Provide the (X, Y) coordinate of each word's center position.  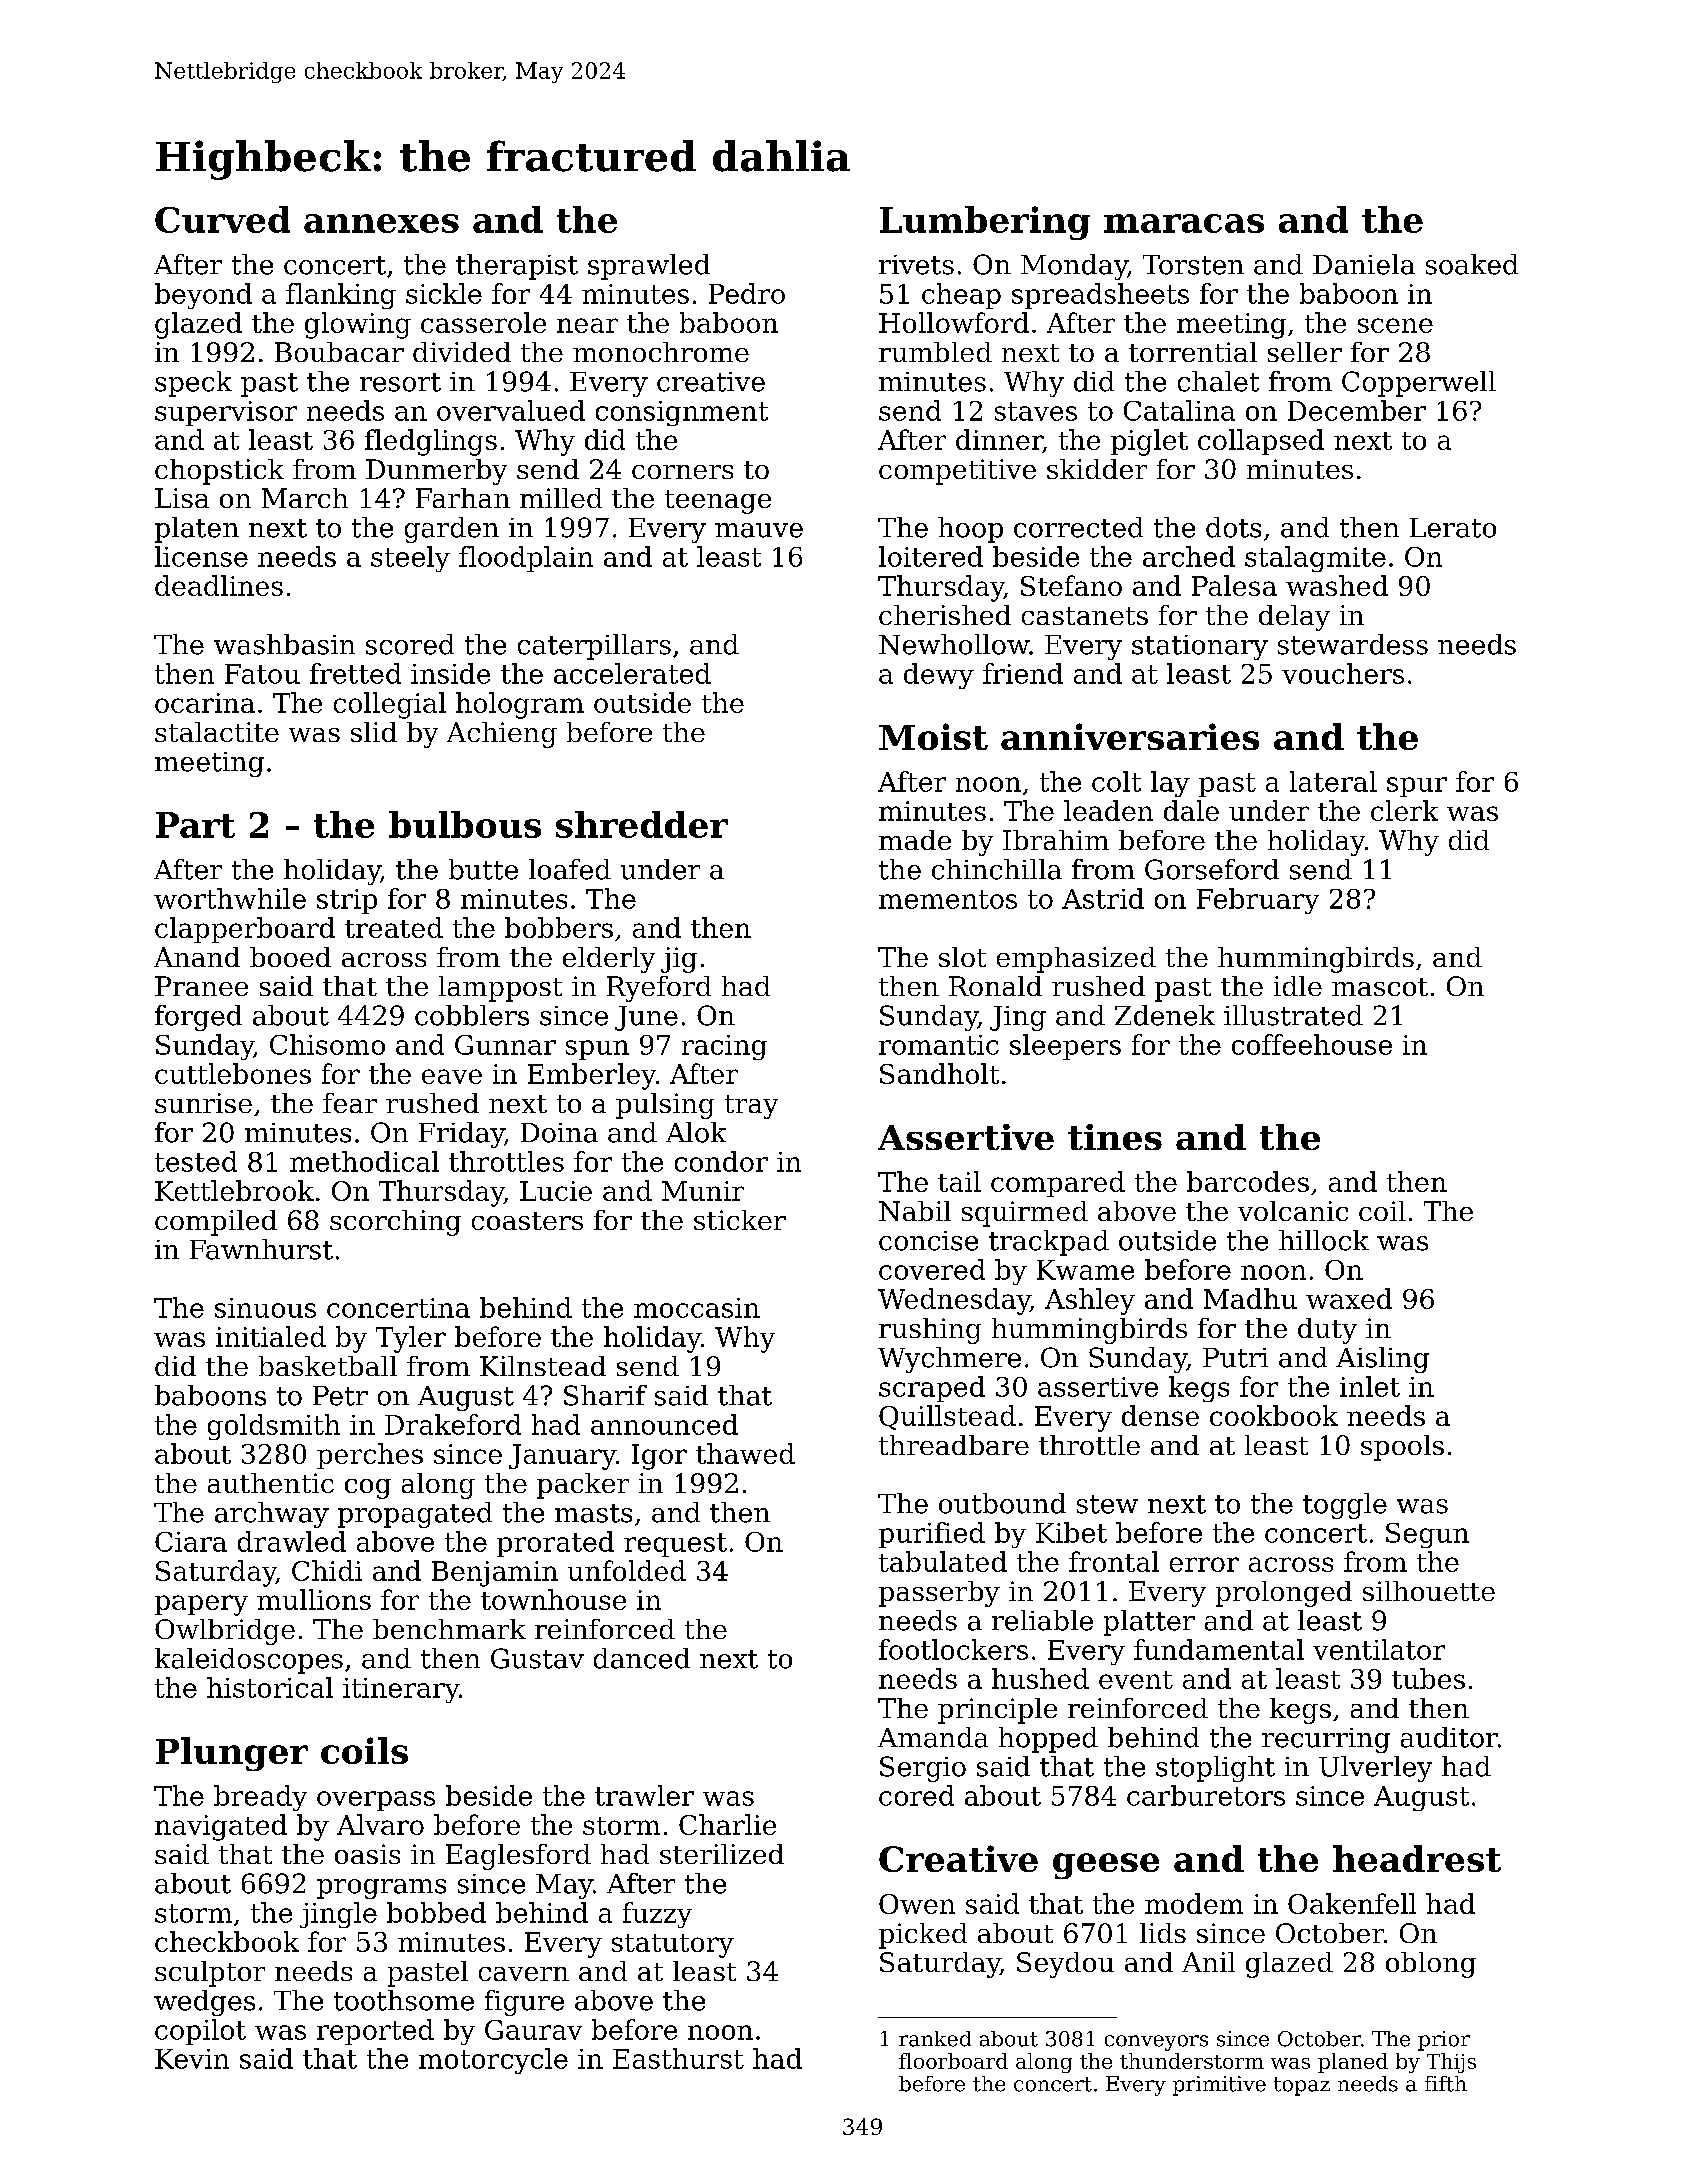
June (646, 1018)
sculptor (210, 1974)
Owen (917, 1904)
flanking (341, 296)
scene (1395, 325)
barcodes (1248, 1181)
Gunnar (505, 1045)
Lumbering (985, 223)
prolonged (1284, 1594)
